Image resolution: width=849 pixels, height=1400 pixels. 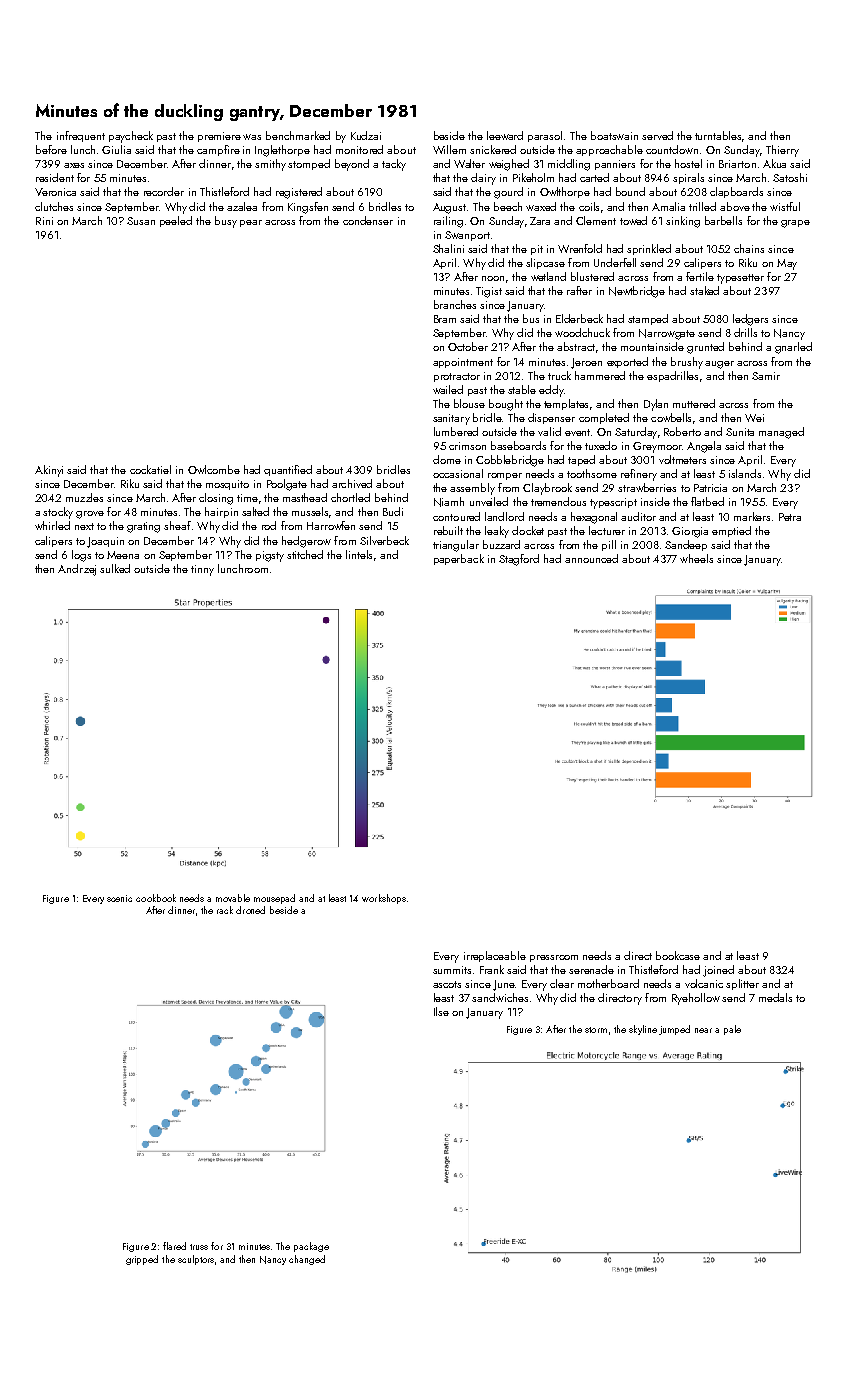 What do you see at coordinates (785, 206) in the screenshot?
I see `wistful` at bounding box center [785, 206].
